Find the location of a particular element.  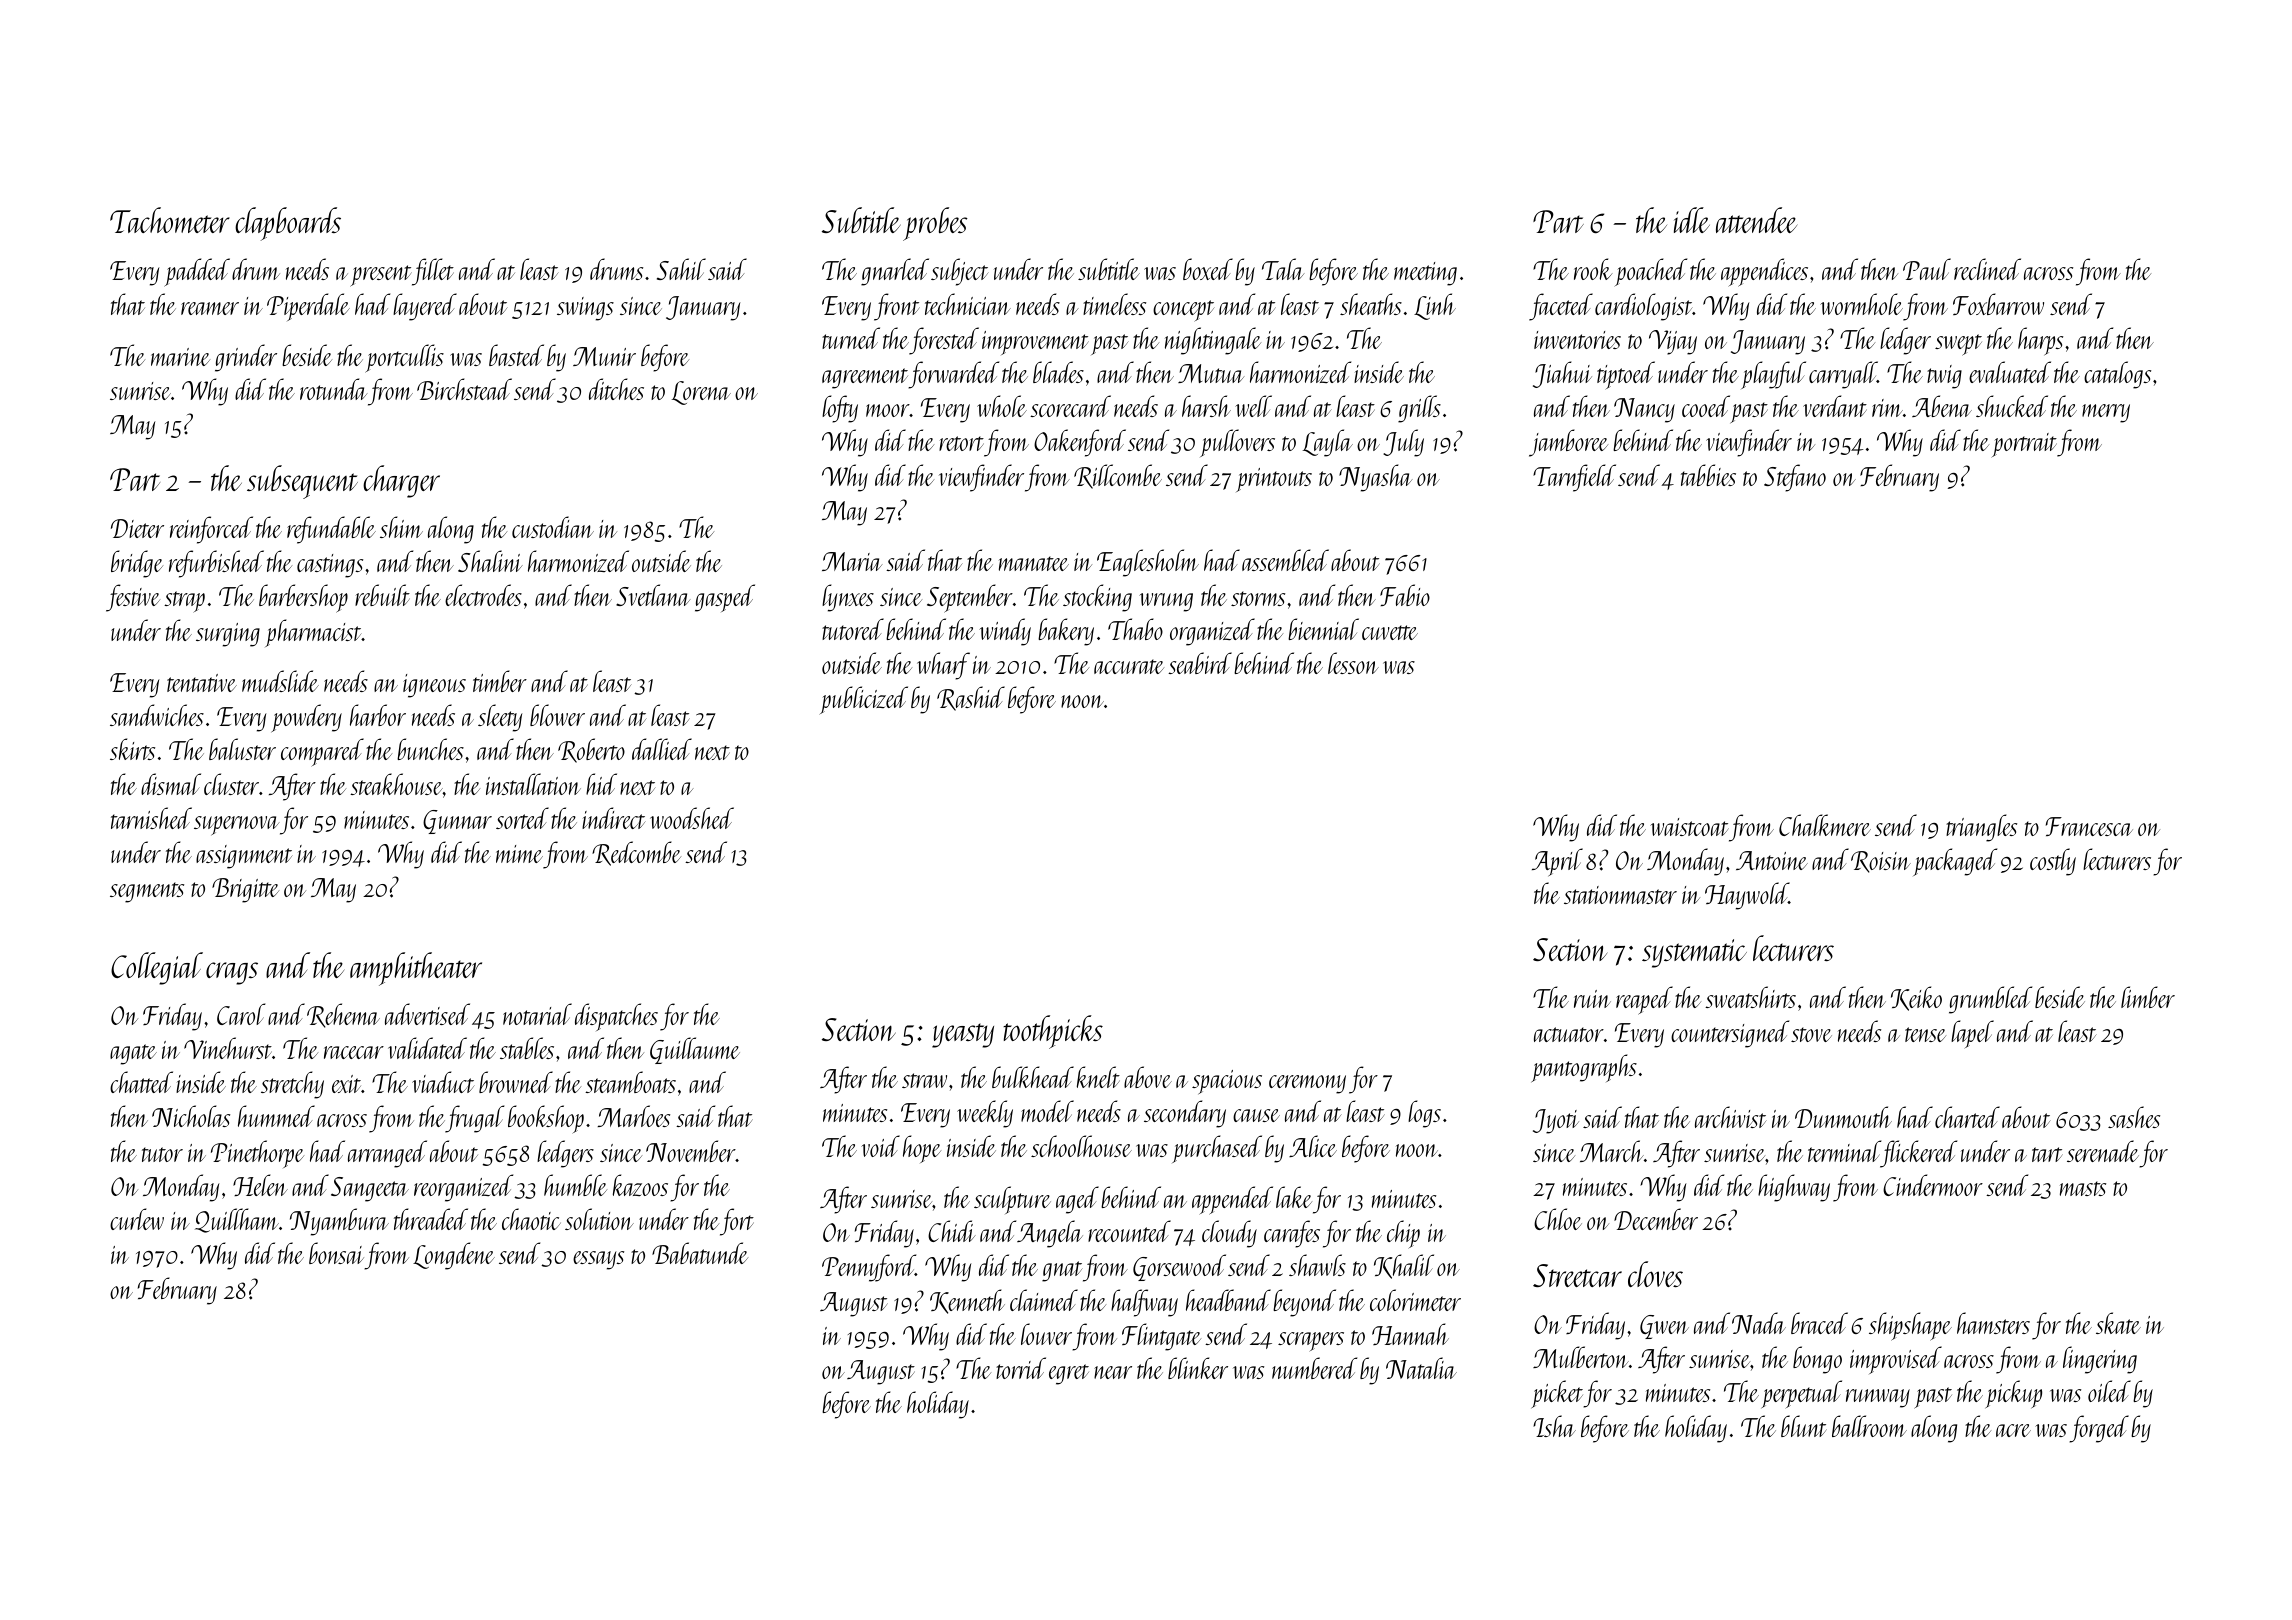

basted is located at coordinates (516, 355).
